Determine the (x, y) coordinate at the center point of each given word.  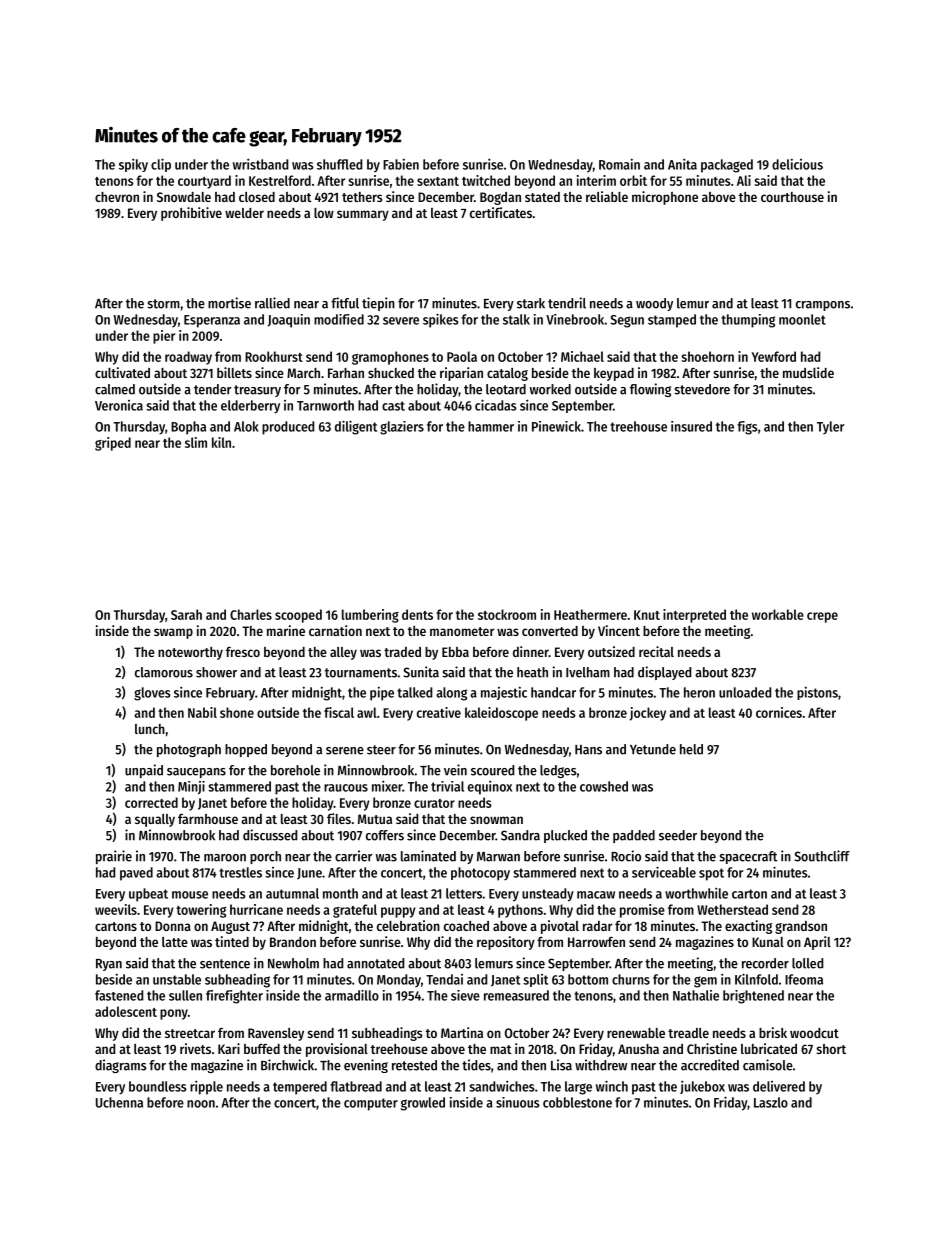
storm (163, 304)
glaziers (402, 428)
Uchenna (119, 1102)
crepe (822, 617)
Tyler (831, 427)
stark (531, 303)
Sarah (186, 614)
